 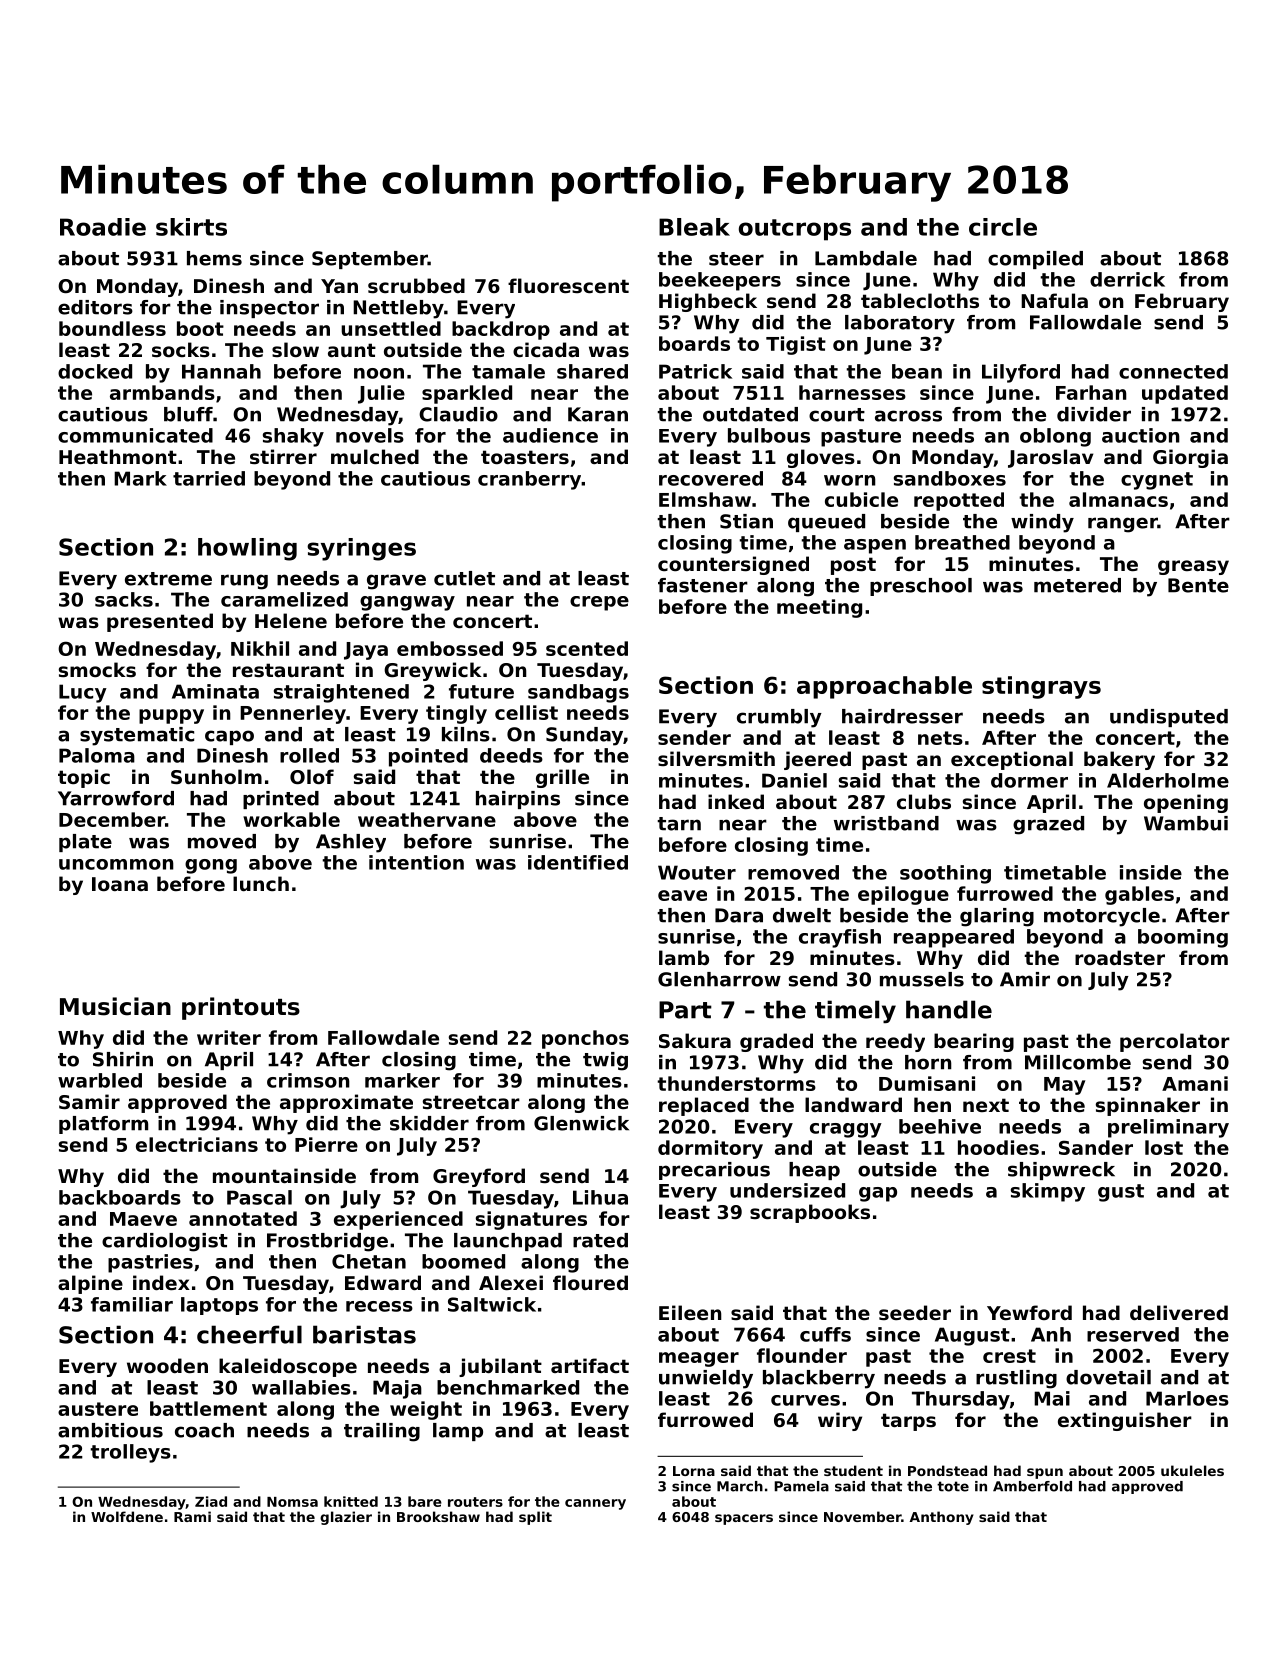 What do you see at coordinates (744, 1519) in the screenshot?
I see `spacers` at bounding box center [744, 1519].
